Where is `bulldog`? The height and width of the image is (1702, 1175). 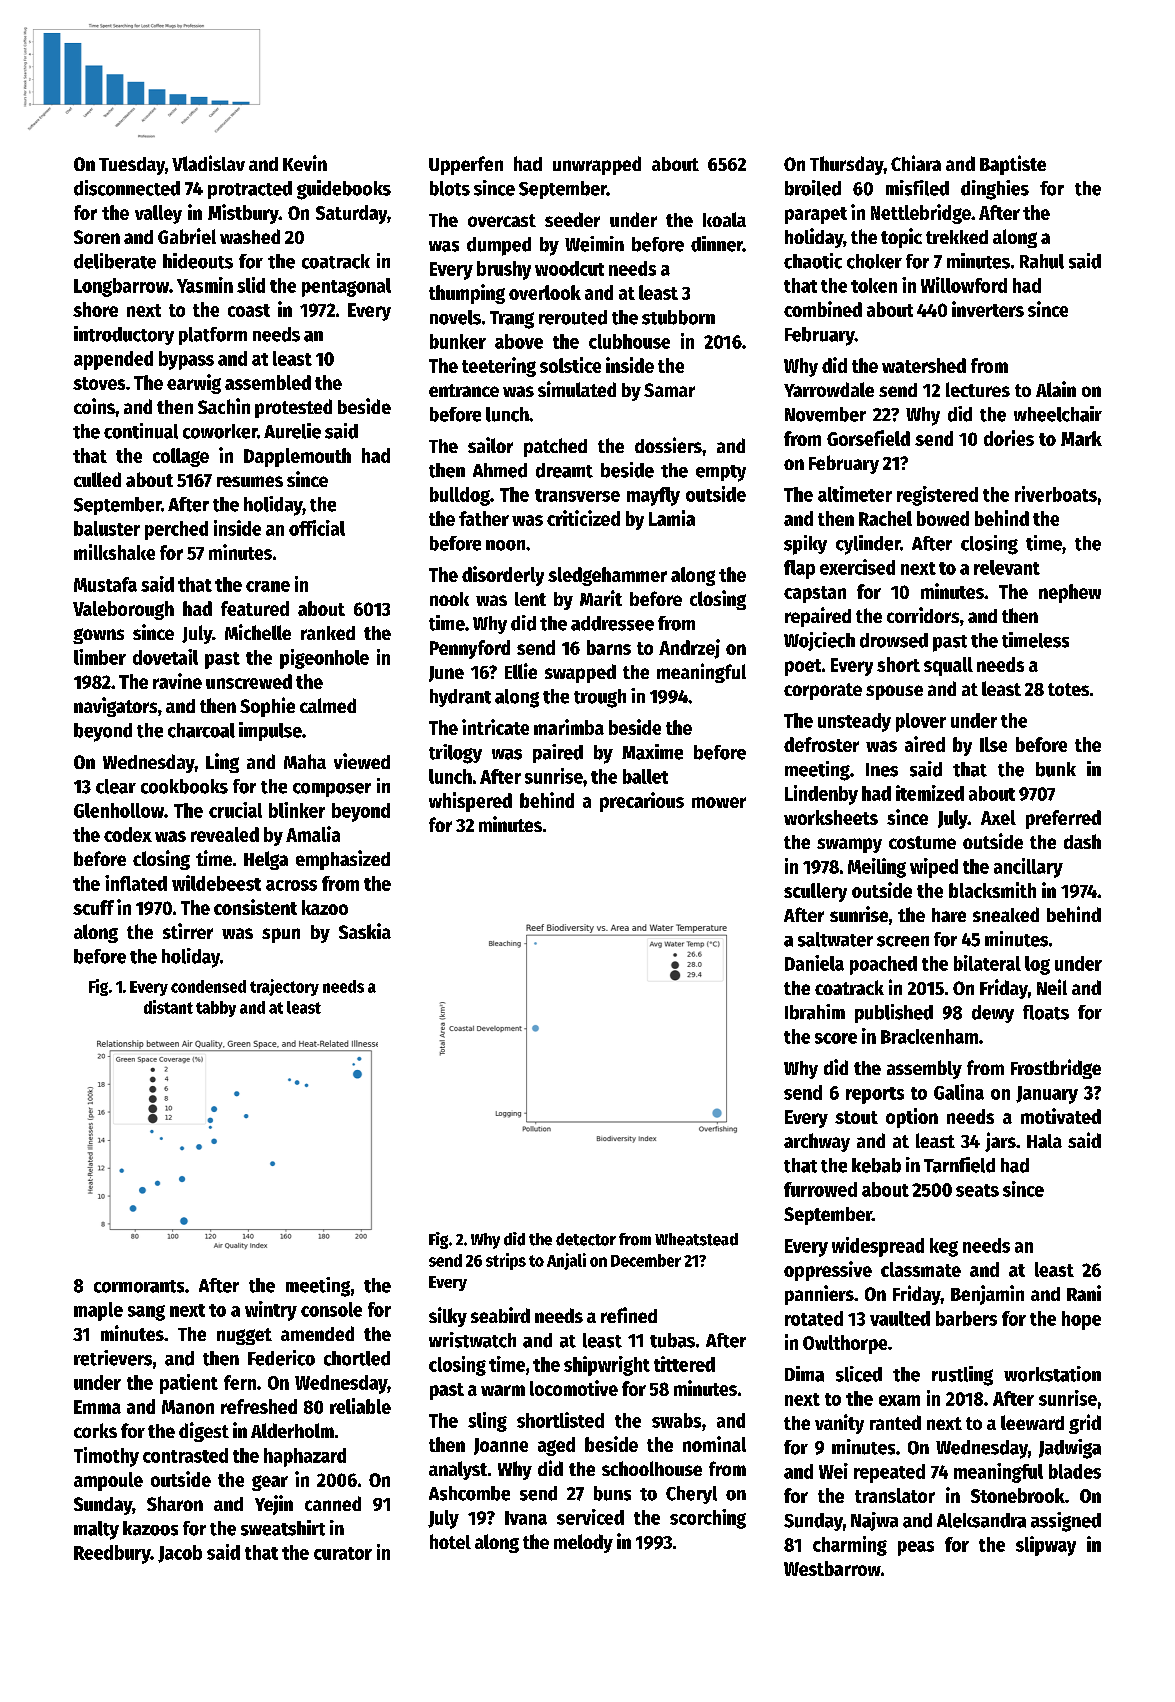 bulldog is located at coordinates (460, 496).
